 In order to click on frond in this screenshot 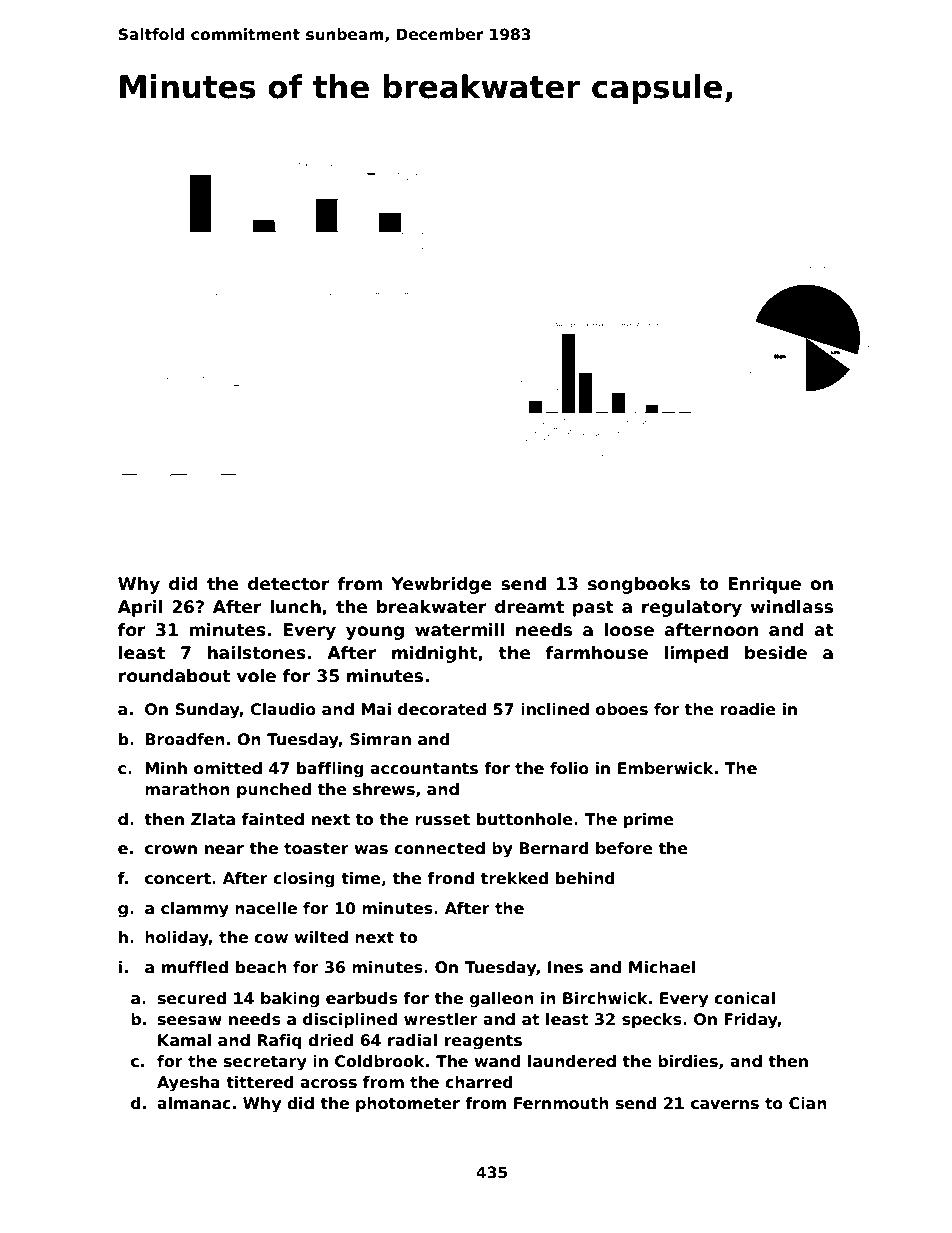, I will do `click(450, 878)`.
